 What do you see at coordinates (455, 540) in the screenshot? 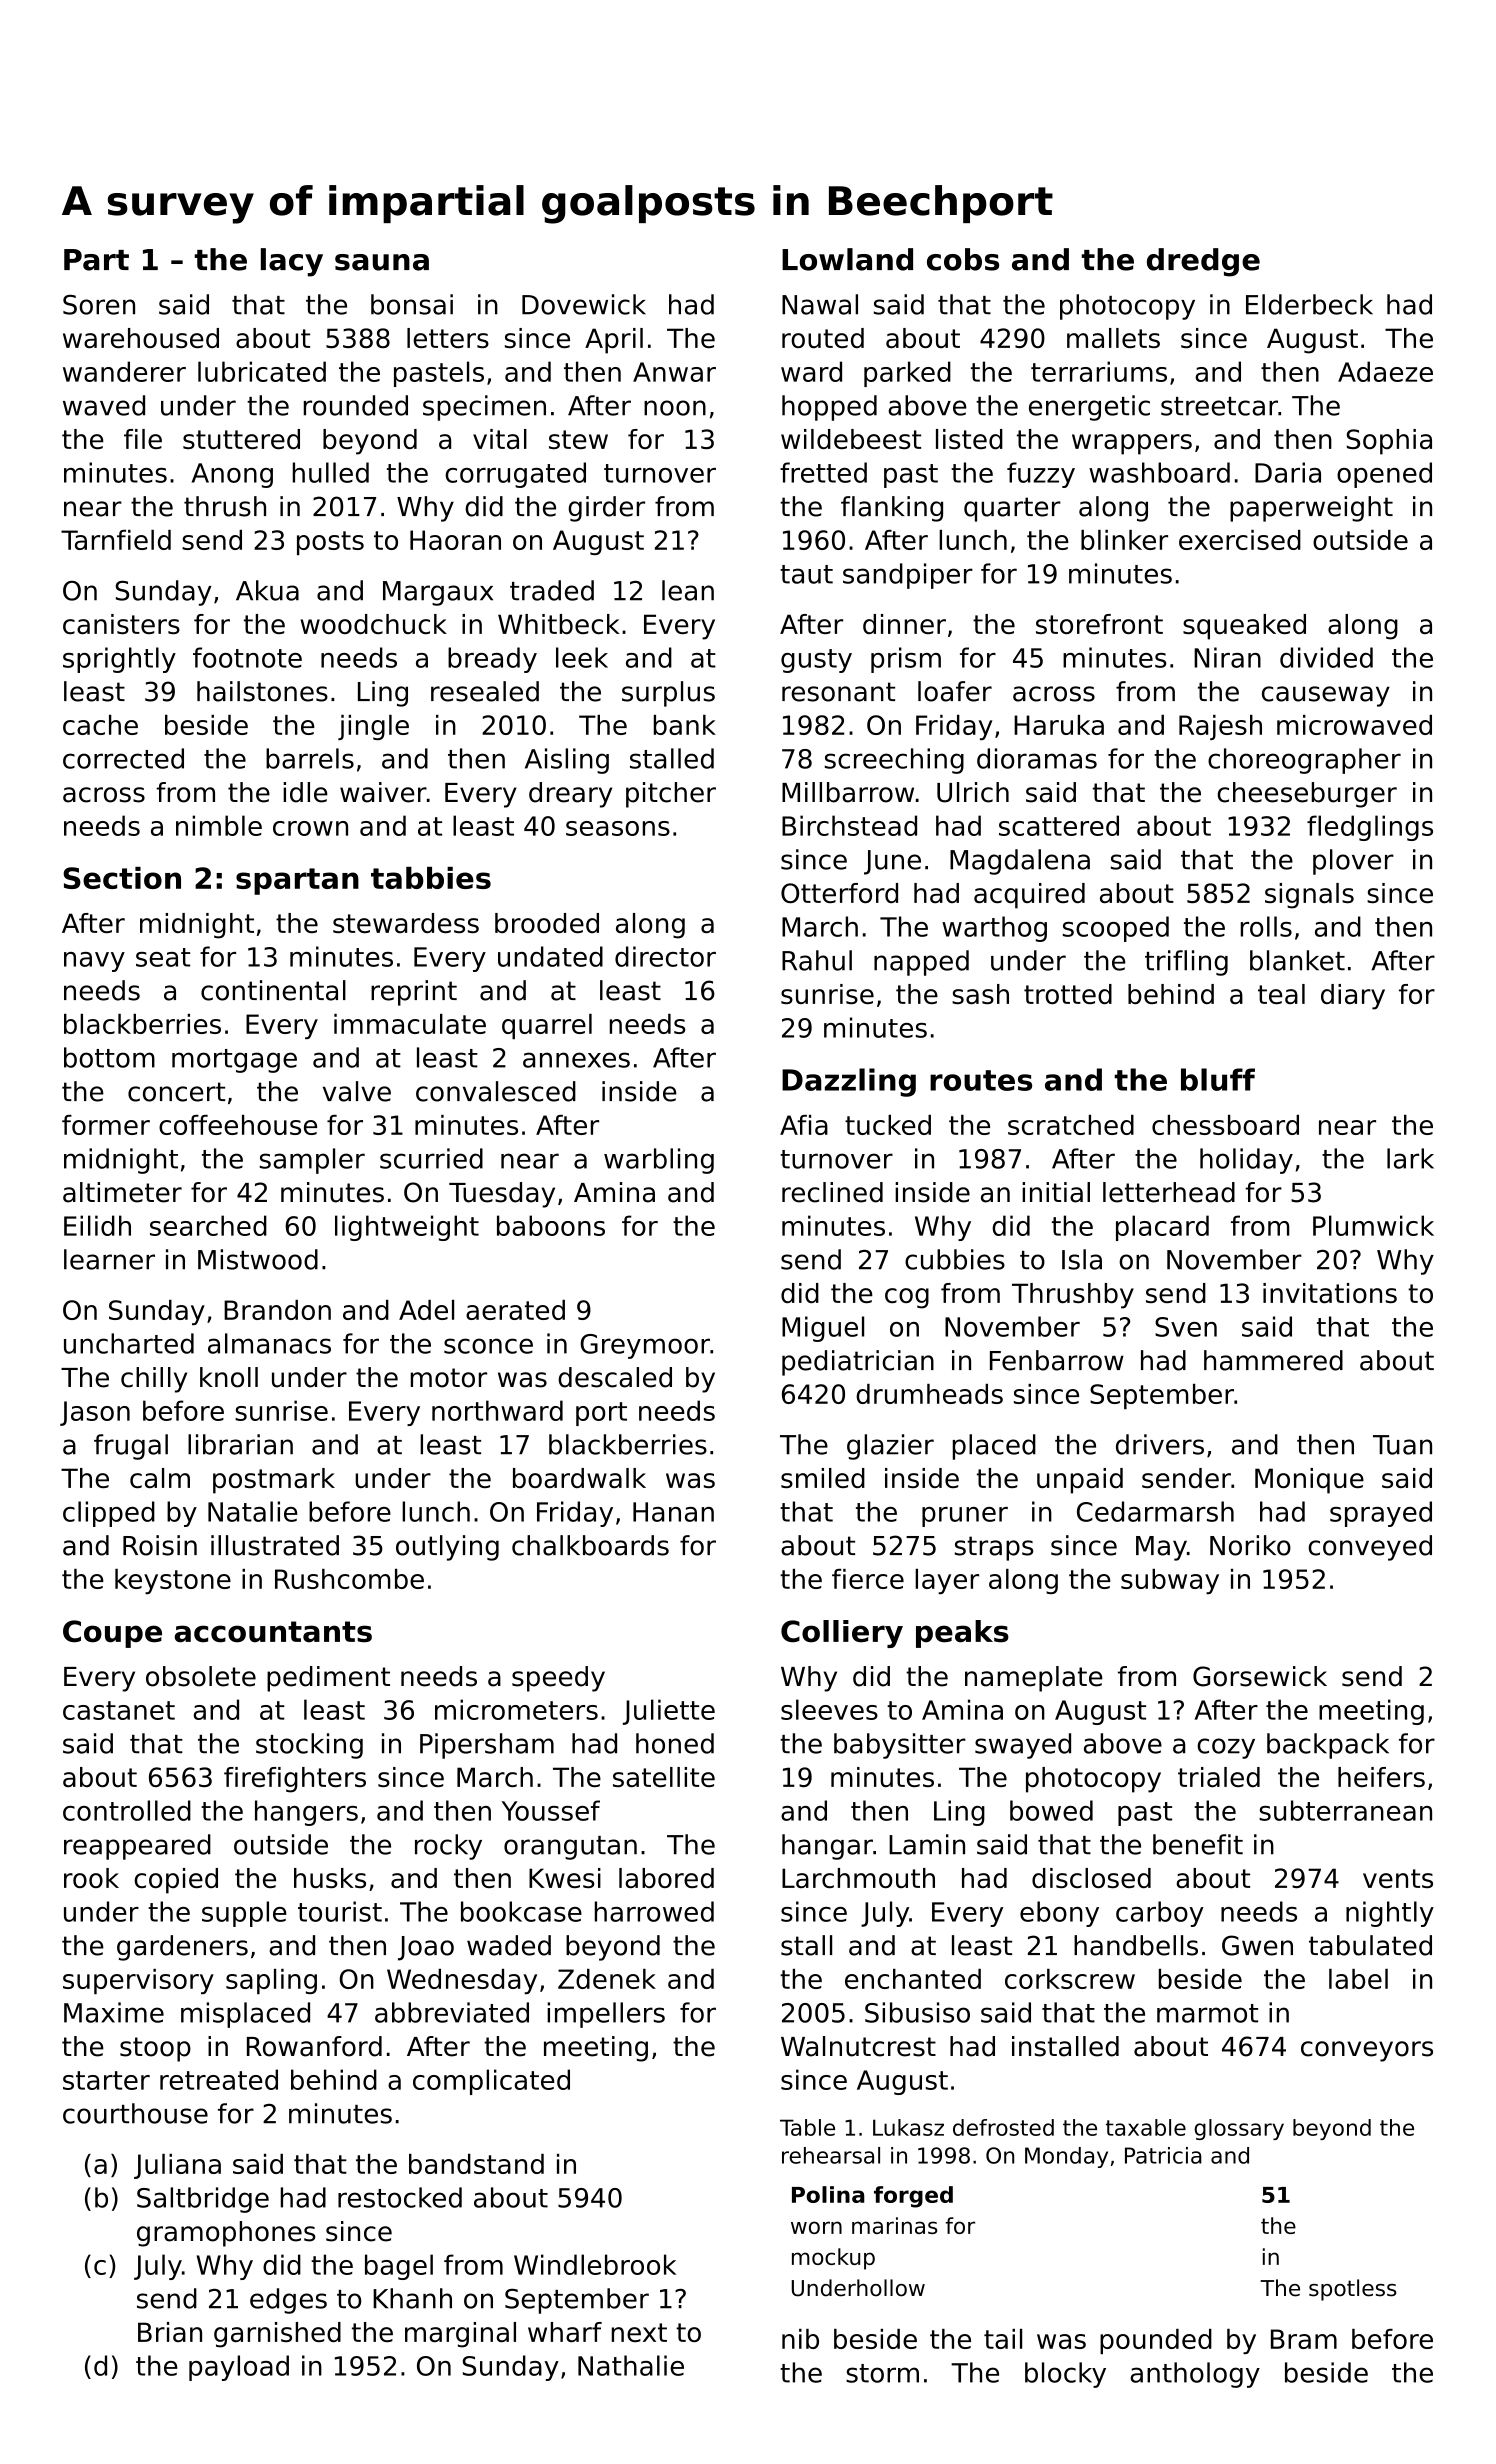
I see `Haoran` at bounding box center [455, 540].
